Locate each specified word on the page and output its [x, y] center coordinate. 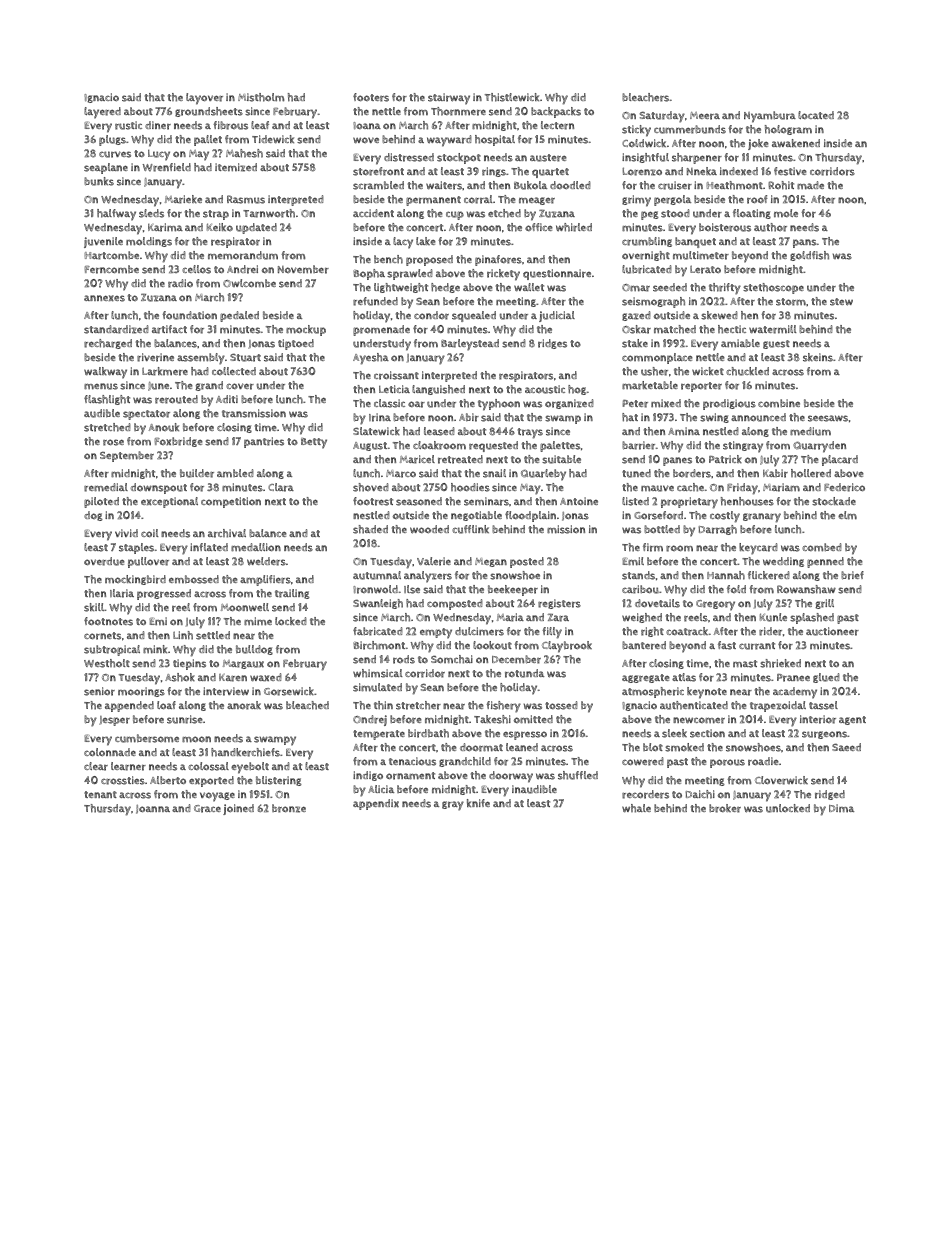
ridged [830, 795]
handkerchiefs [245, 752]
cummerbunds [690, 129]
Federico [844, 487]
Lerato [705, 269]
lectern [557, 125]
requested [493, 446]
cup [455, 215]
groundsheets [209, 112]
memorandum [243, 255]
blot [653, 747]
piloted [101, 502]
